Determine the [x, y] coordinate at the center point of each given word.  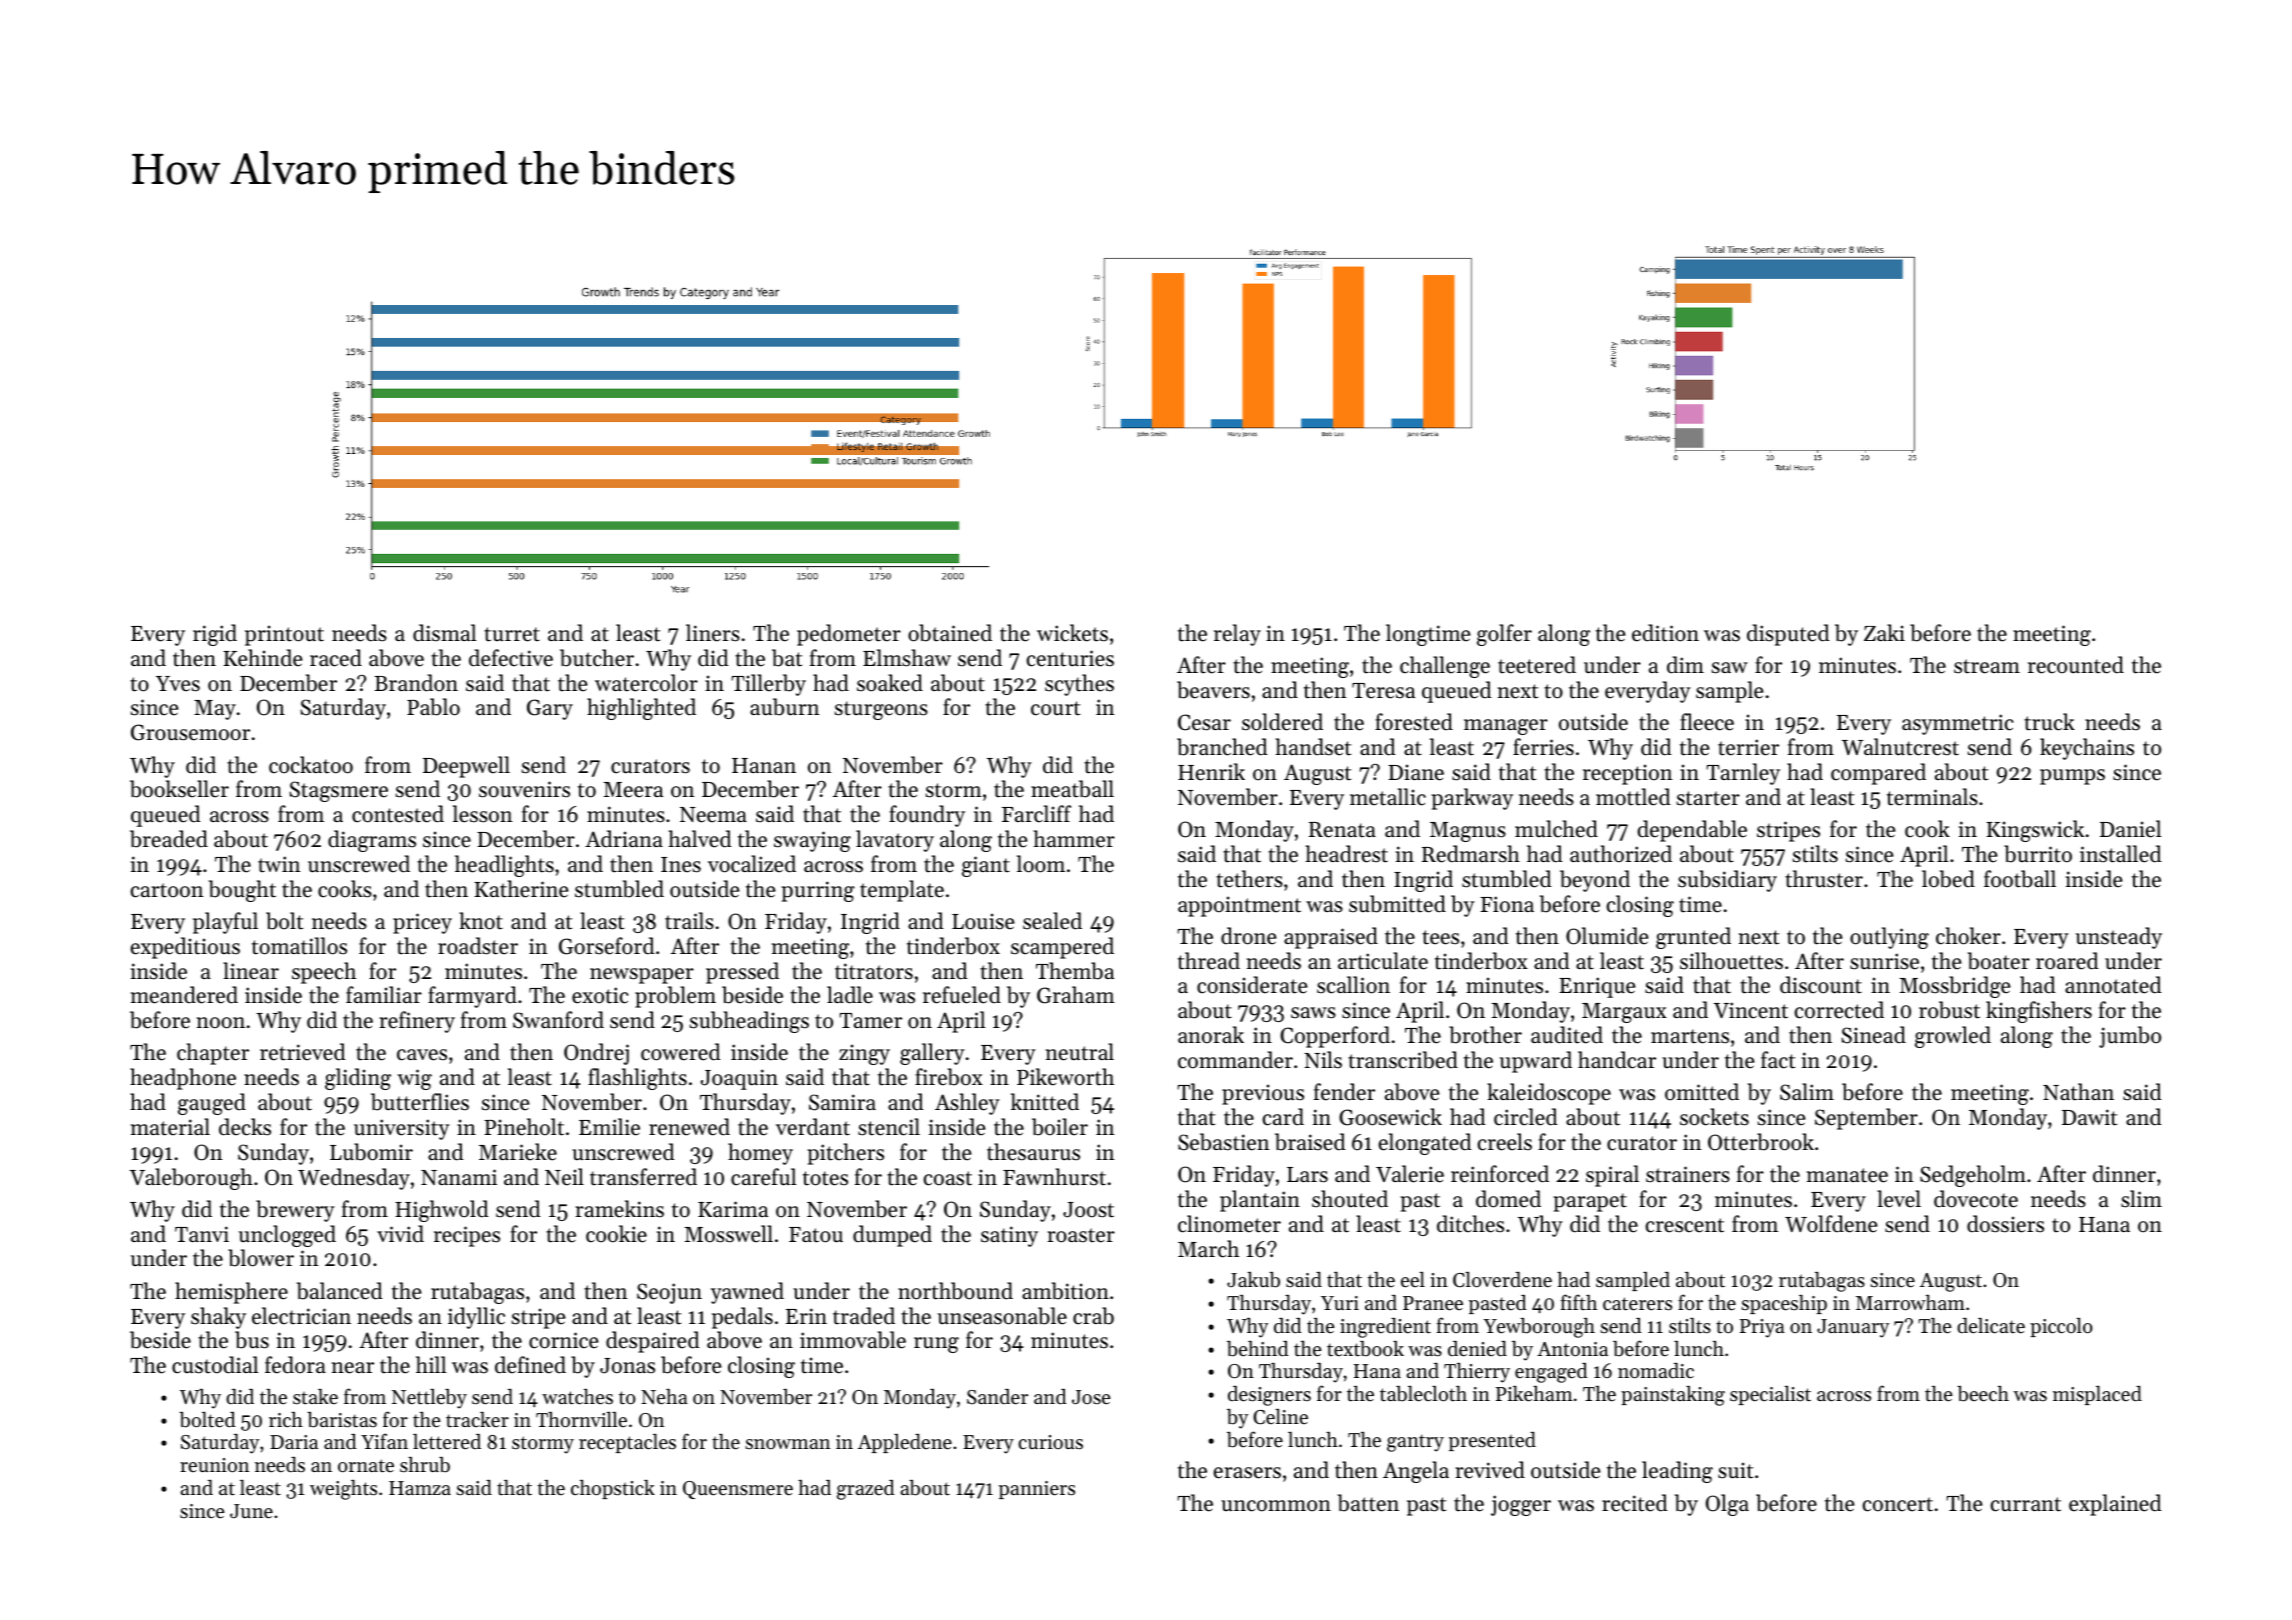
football [2020, 879]
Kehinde [263, 658]
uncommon [1276, 1506]
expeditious [185, 948]
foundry [927, 816]
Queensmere [738, 1490]
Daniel [2130, 829]
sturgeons [881, 710]
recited [1635, 1503]
